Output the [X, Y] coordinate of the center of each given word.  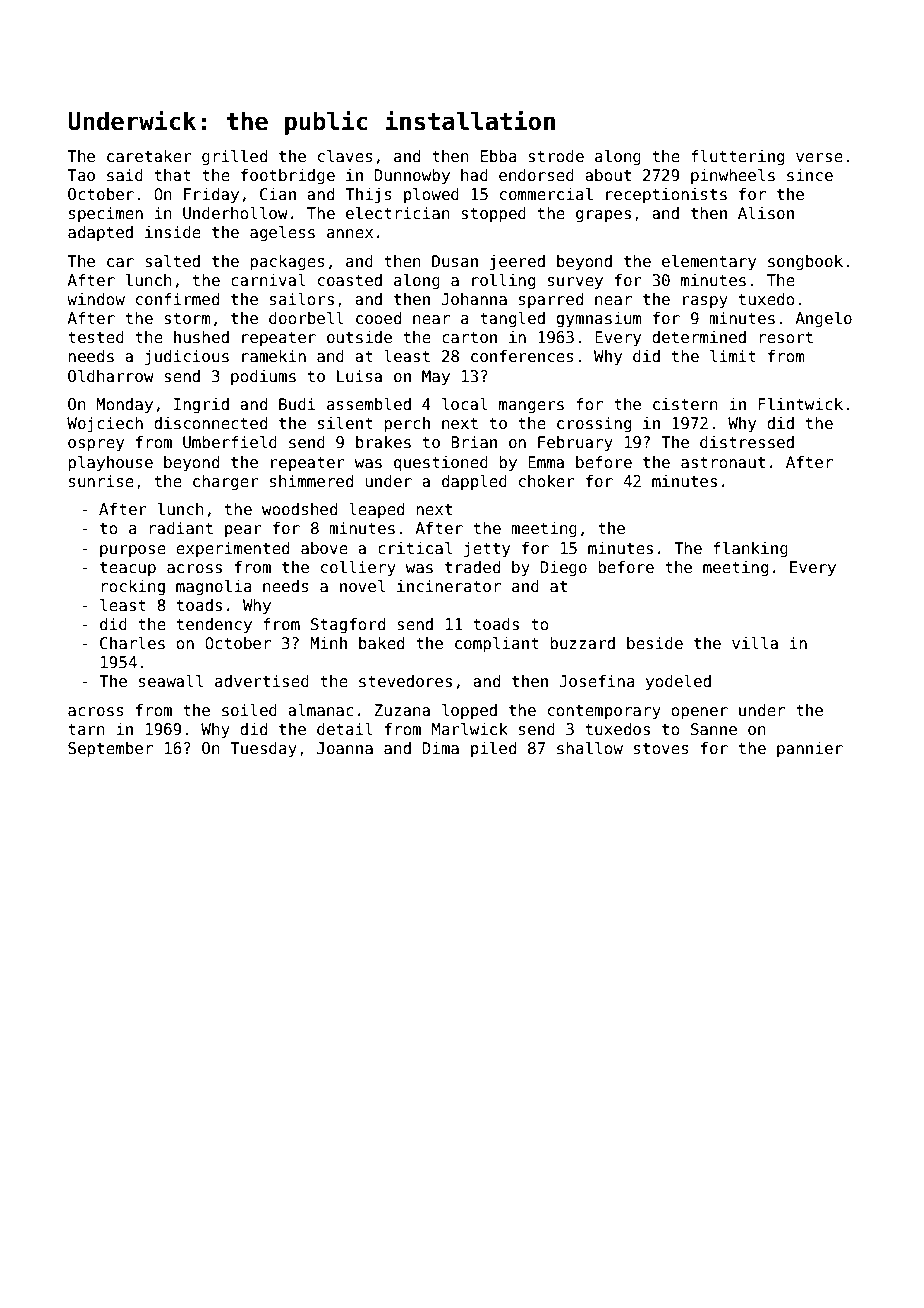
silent [345, 423]
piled [493, 749]
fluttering [737, 157]
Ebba [499, 156]
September [110, 749]
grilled [234, 157]
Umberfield [230, 442]
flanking [750, 549]
